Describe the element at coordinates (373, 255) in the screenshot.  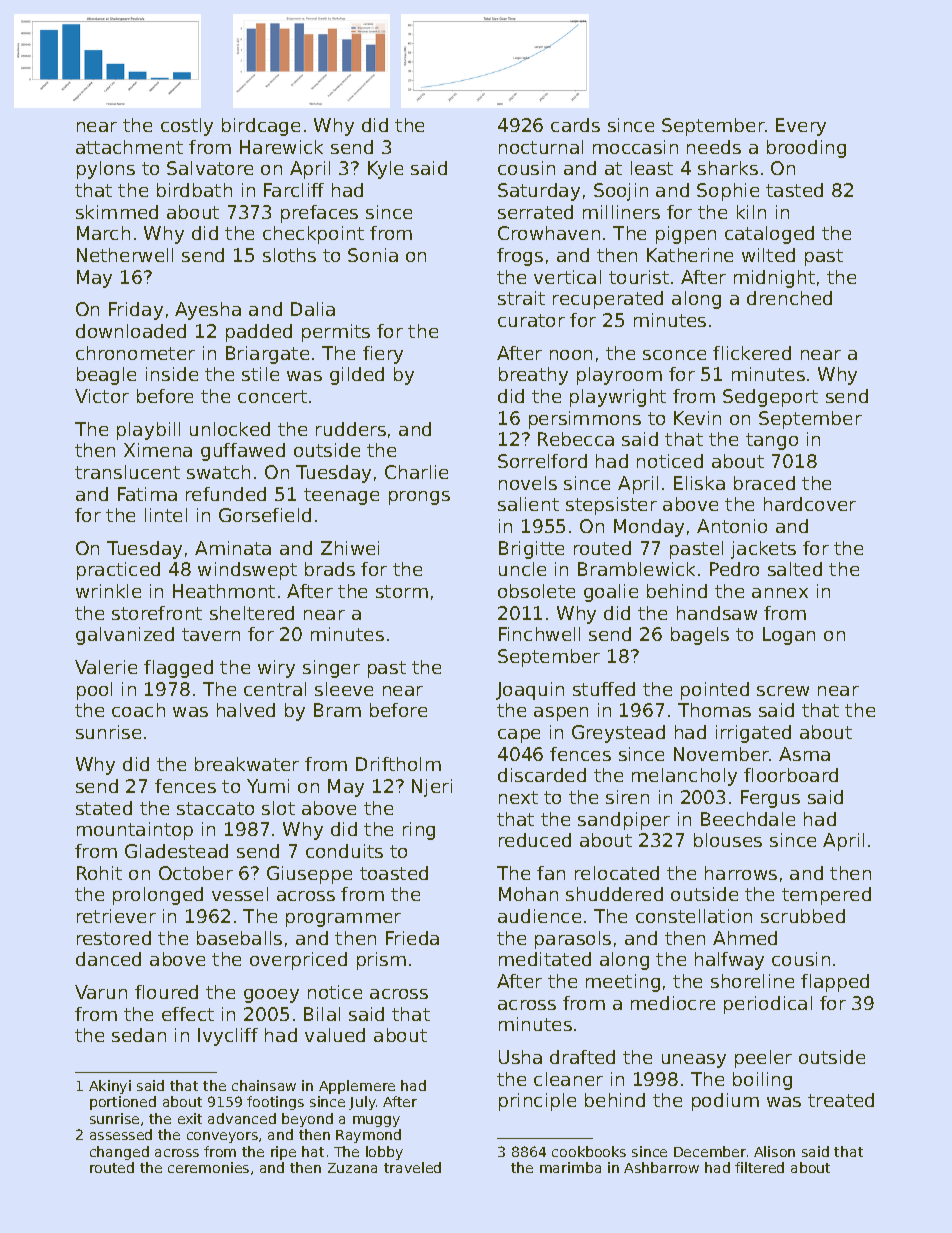
I see `Sonia` at that location.
